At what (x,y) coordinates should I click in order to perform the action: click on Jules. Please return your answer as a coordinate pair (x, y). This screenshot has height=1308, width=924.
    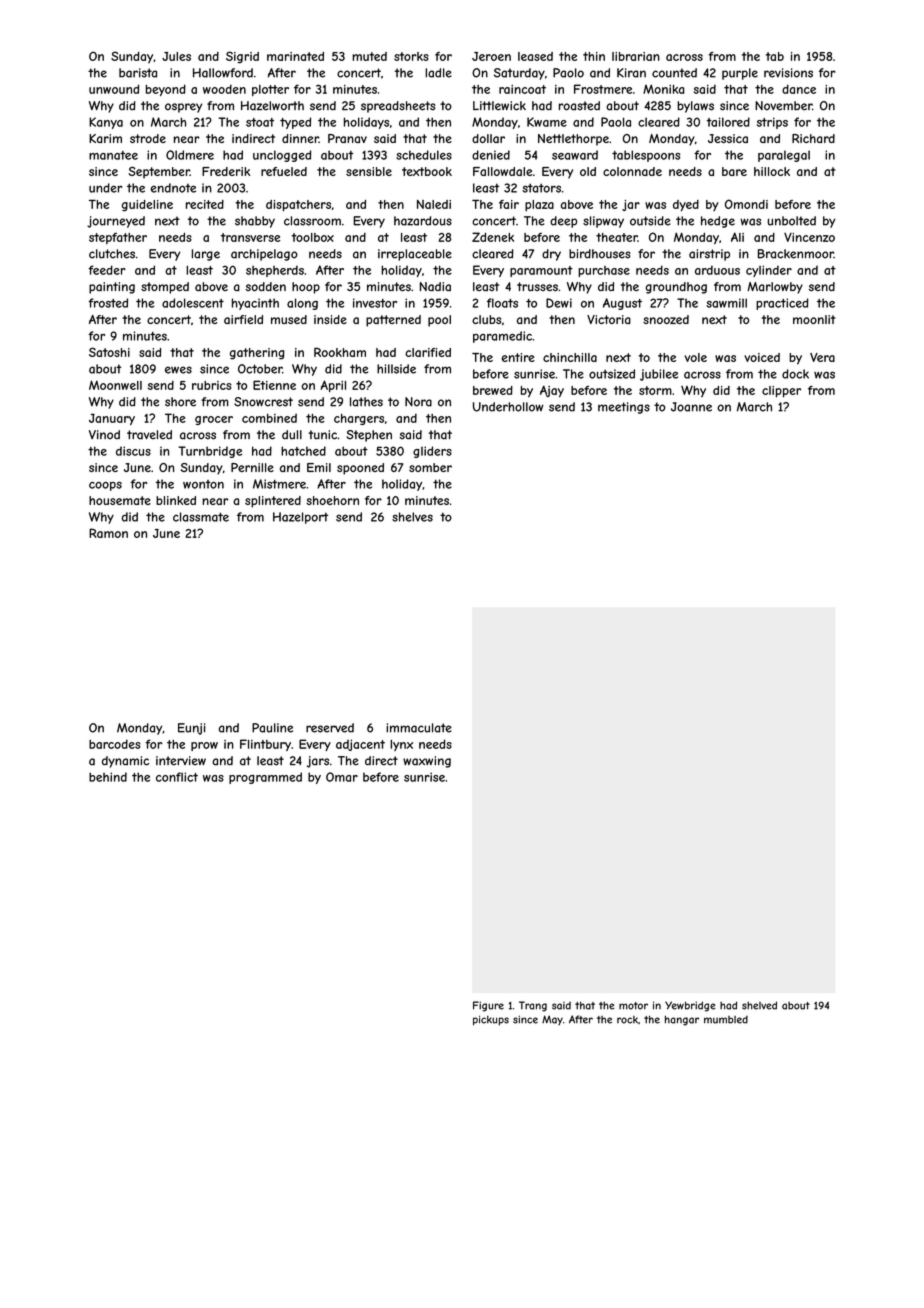
    Looking at the image, I should click on (176, 56).
